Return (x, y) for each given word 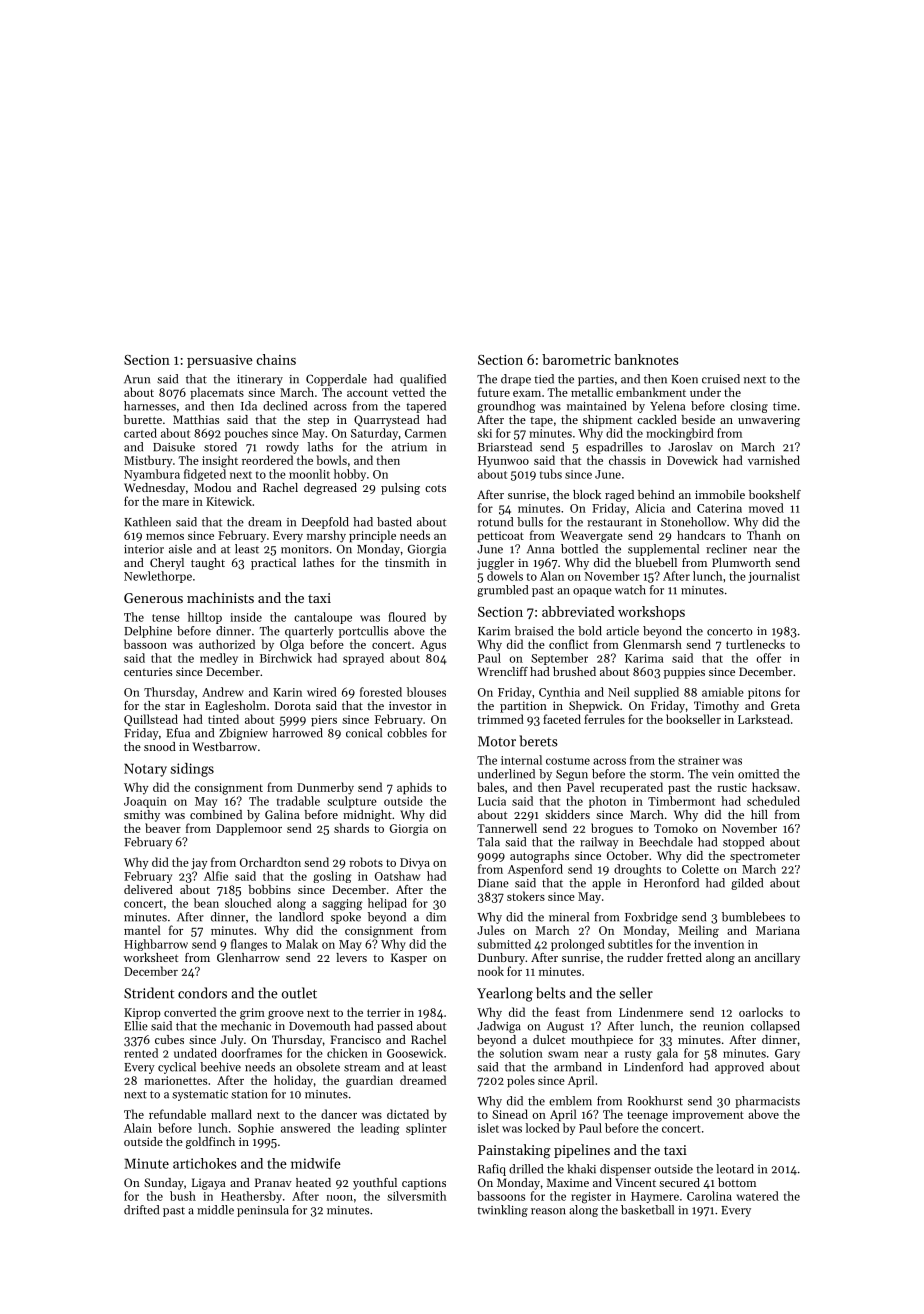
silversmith (416, 1196)
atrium (409, 447)
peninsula (263, 1211)
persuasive (220, 361)
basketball (647, 1210)
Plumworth (741, 562)
